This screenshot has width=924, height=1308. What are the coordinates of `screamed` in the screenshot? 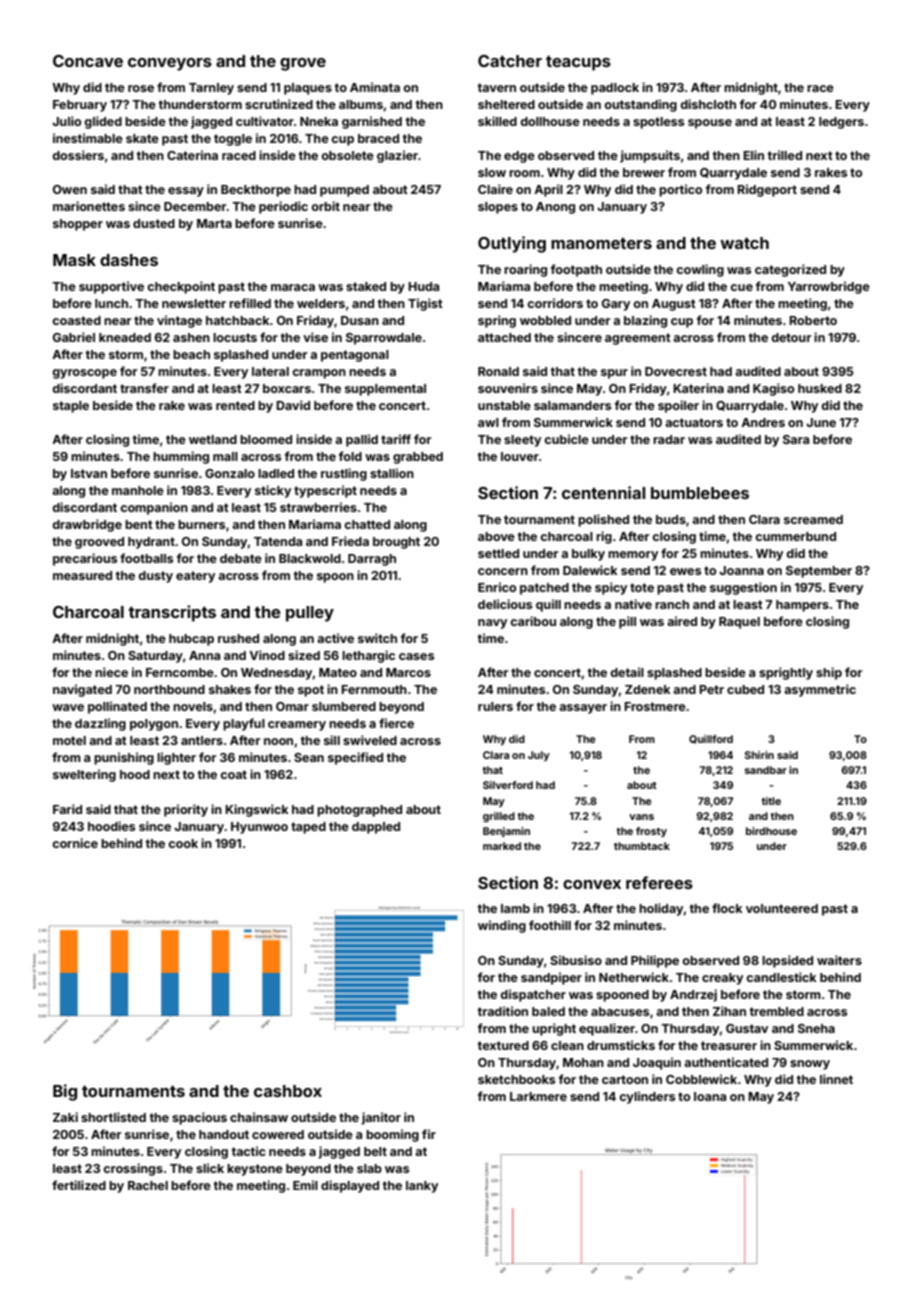 It's located at (813, 519).
